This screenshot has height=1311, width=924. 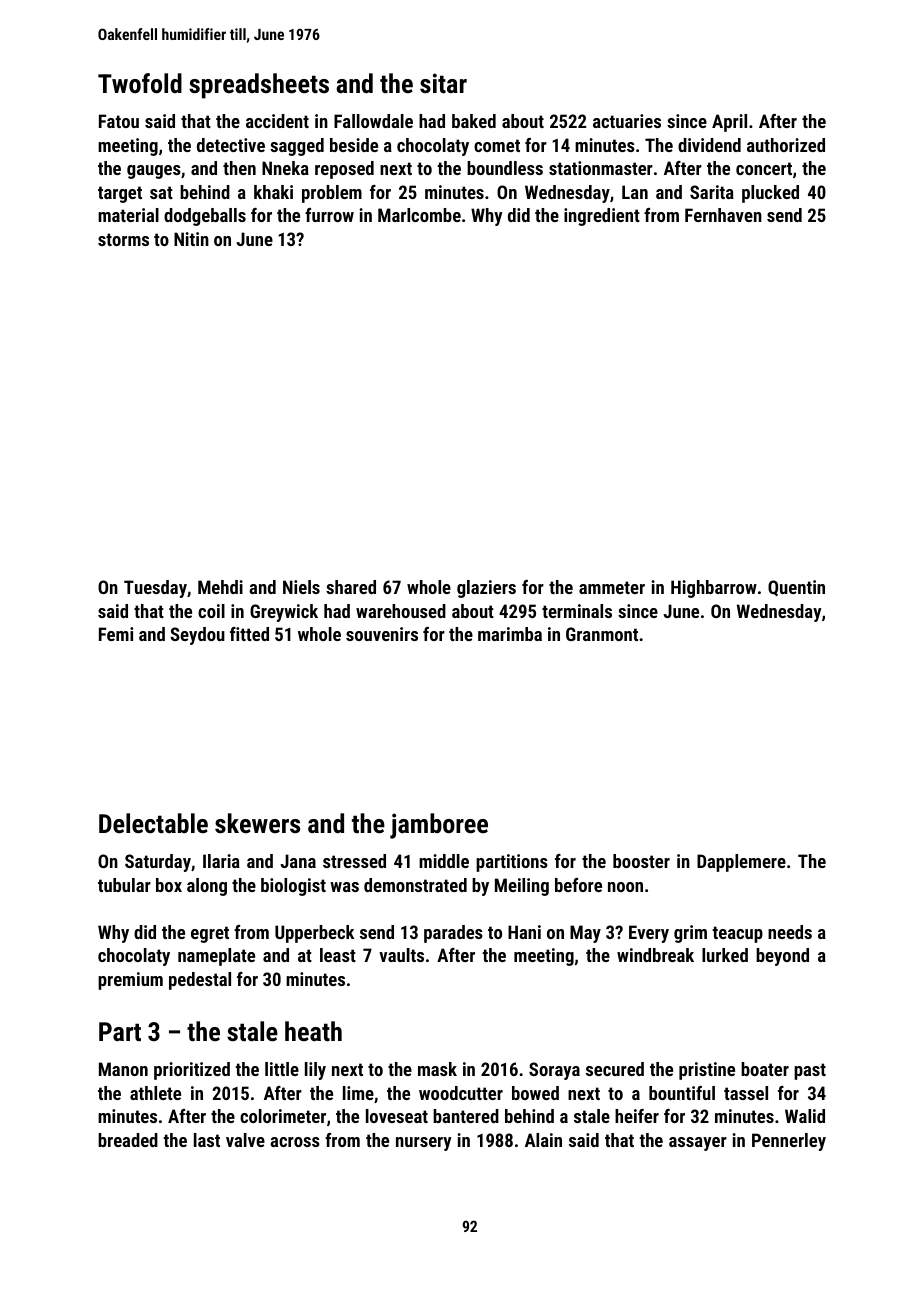 What do you see at coordinates (283, 1116) in the screenshot?
I see `colorimeter` at bounding box center [283, 1116].
